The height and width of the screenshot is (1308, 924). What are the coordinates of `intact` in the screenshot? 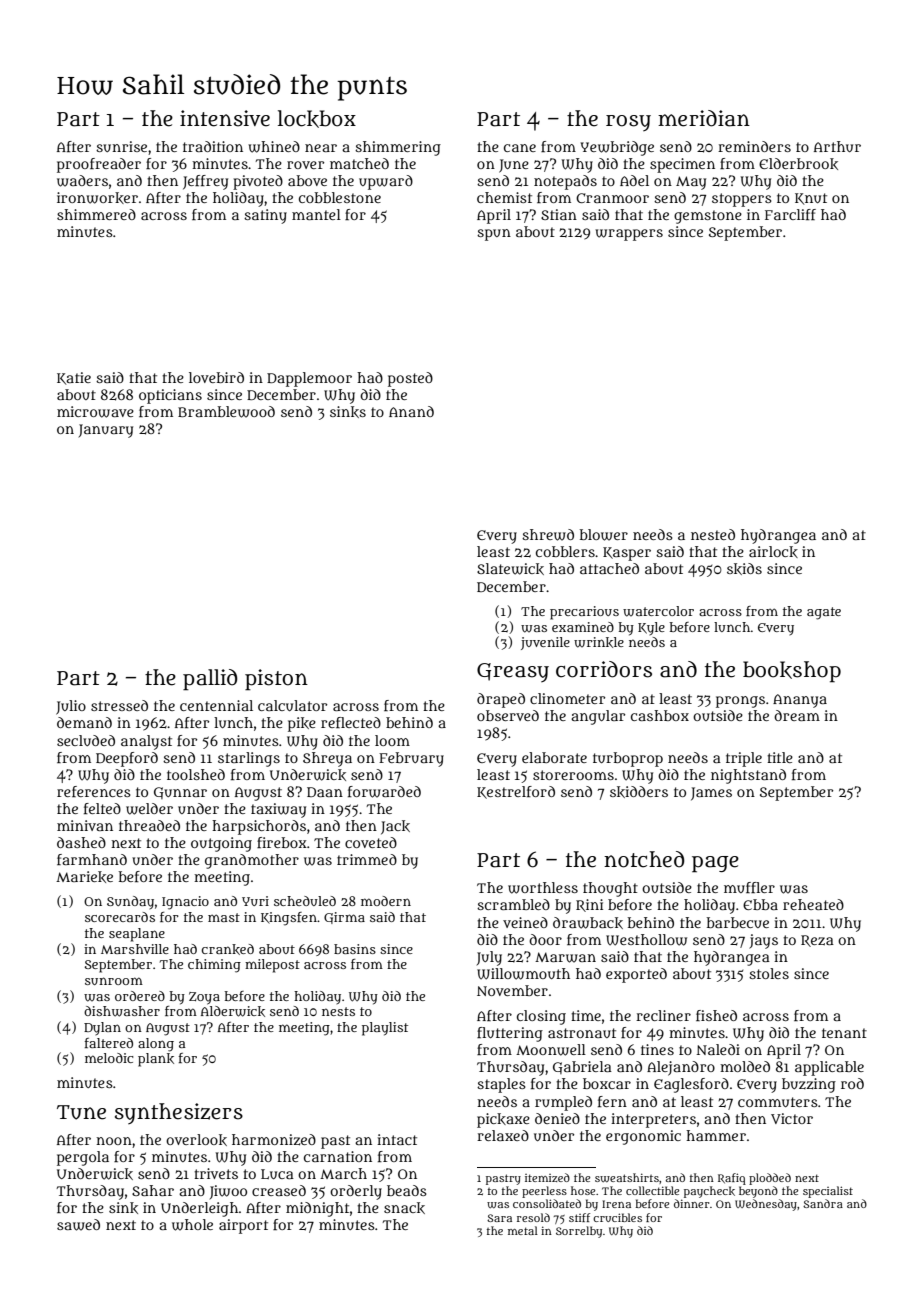 It's located at (397, 1139).
